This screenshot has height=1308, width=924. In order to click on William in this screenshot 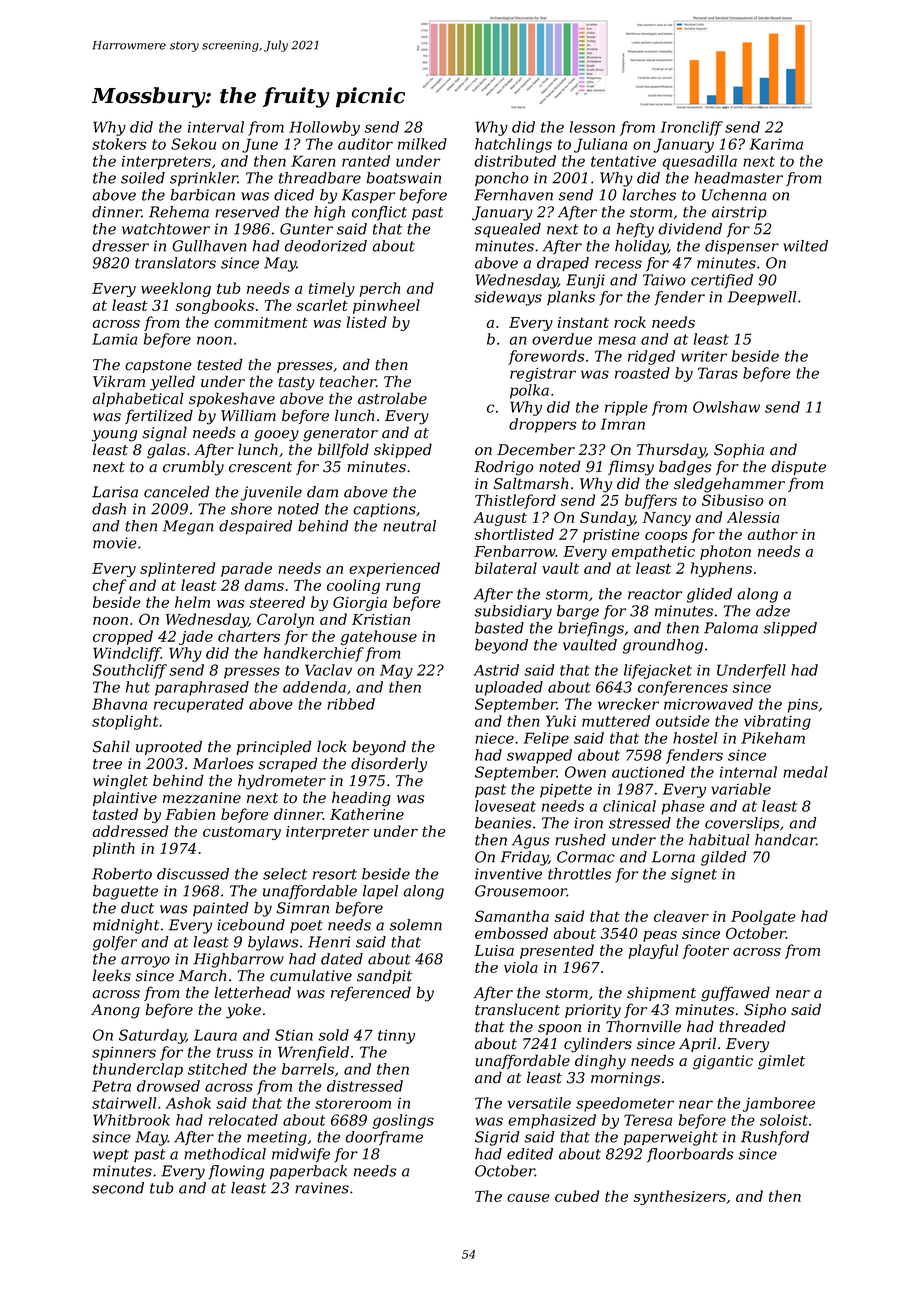, I will do `click(248, 415)`.
